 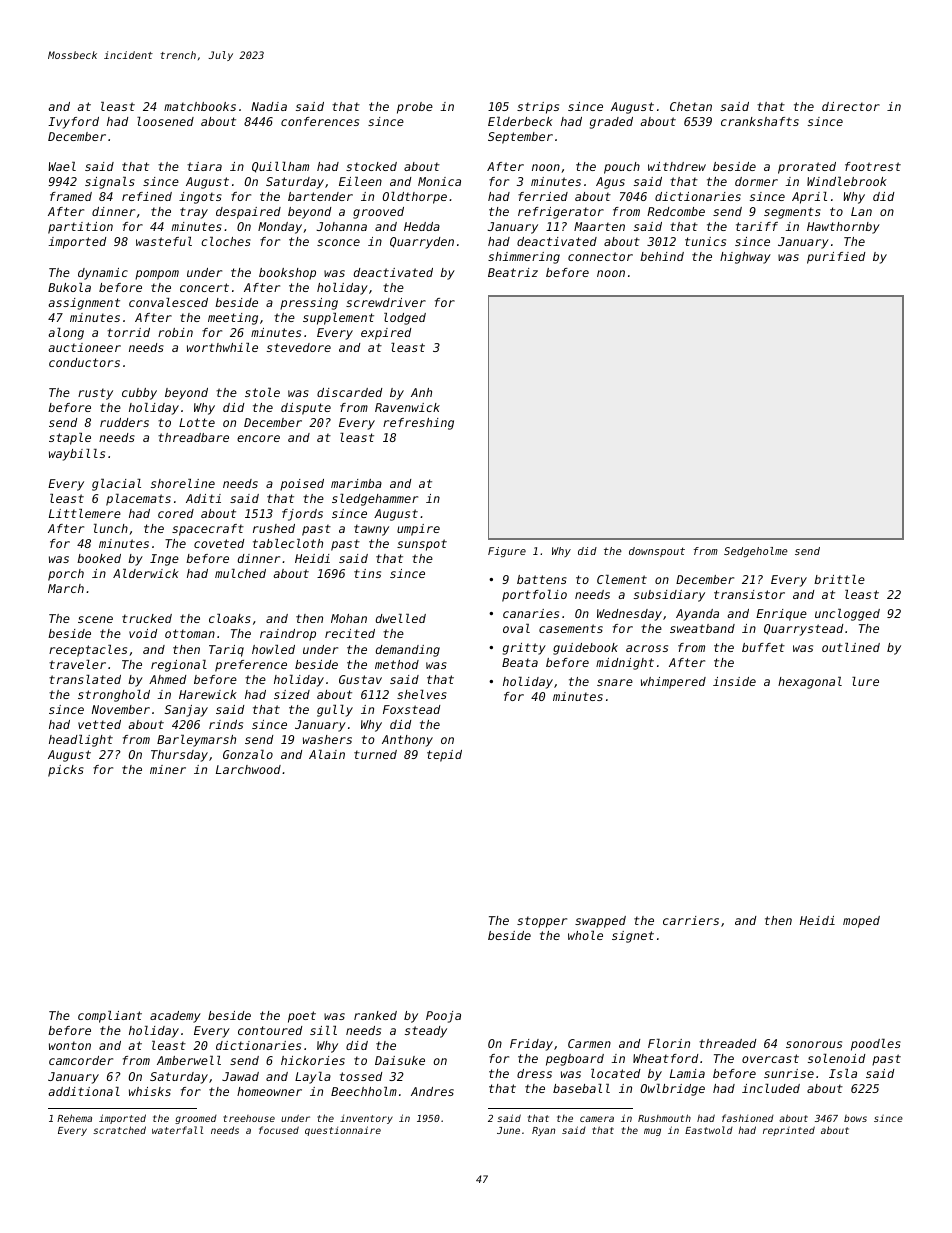 I want to click on director, so click(x=851, y=106).
